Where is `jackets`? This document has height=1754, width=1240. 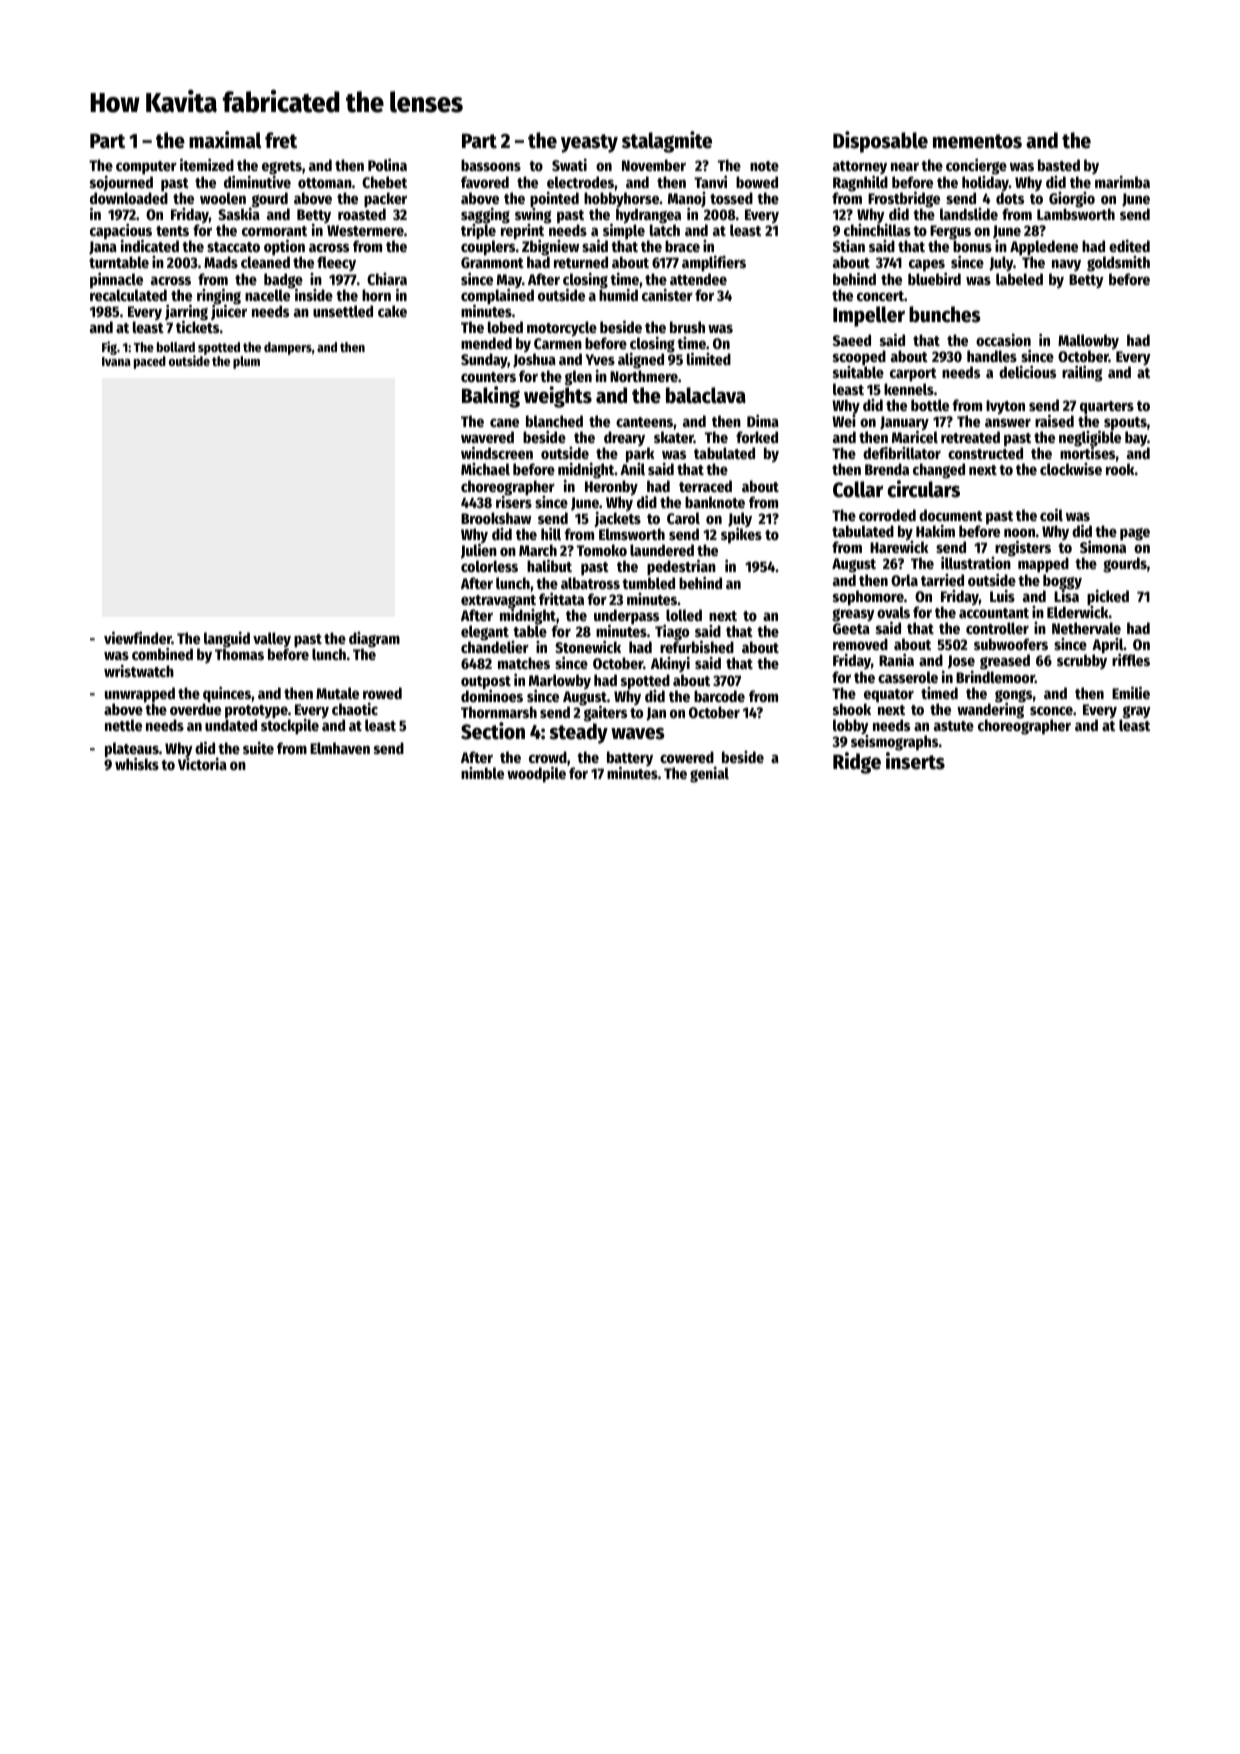
jackets is located at coordinates (617, 519).
